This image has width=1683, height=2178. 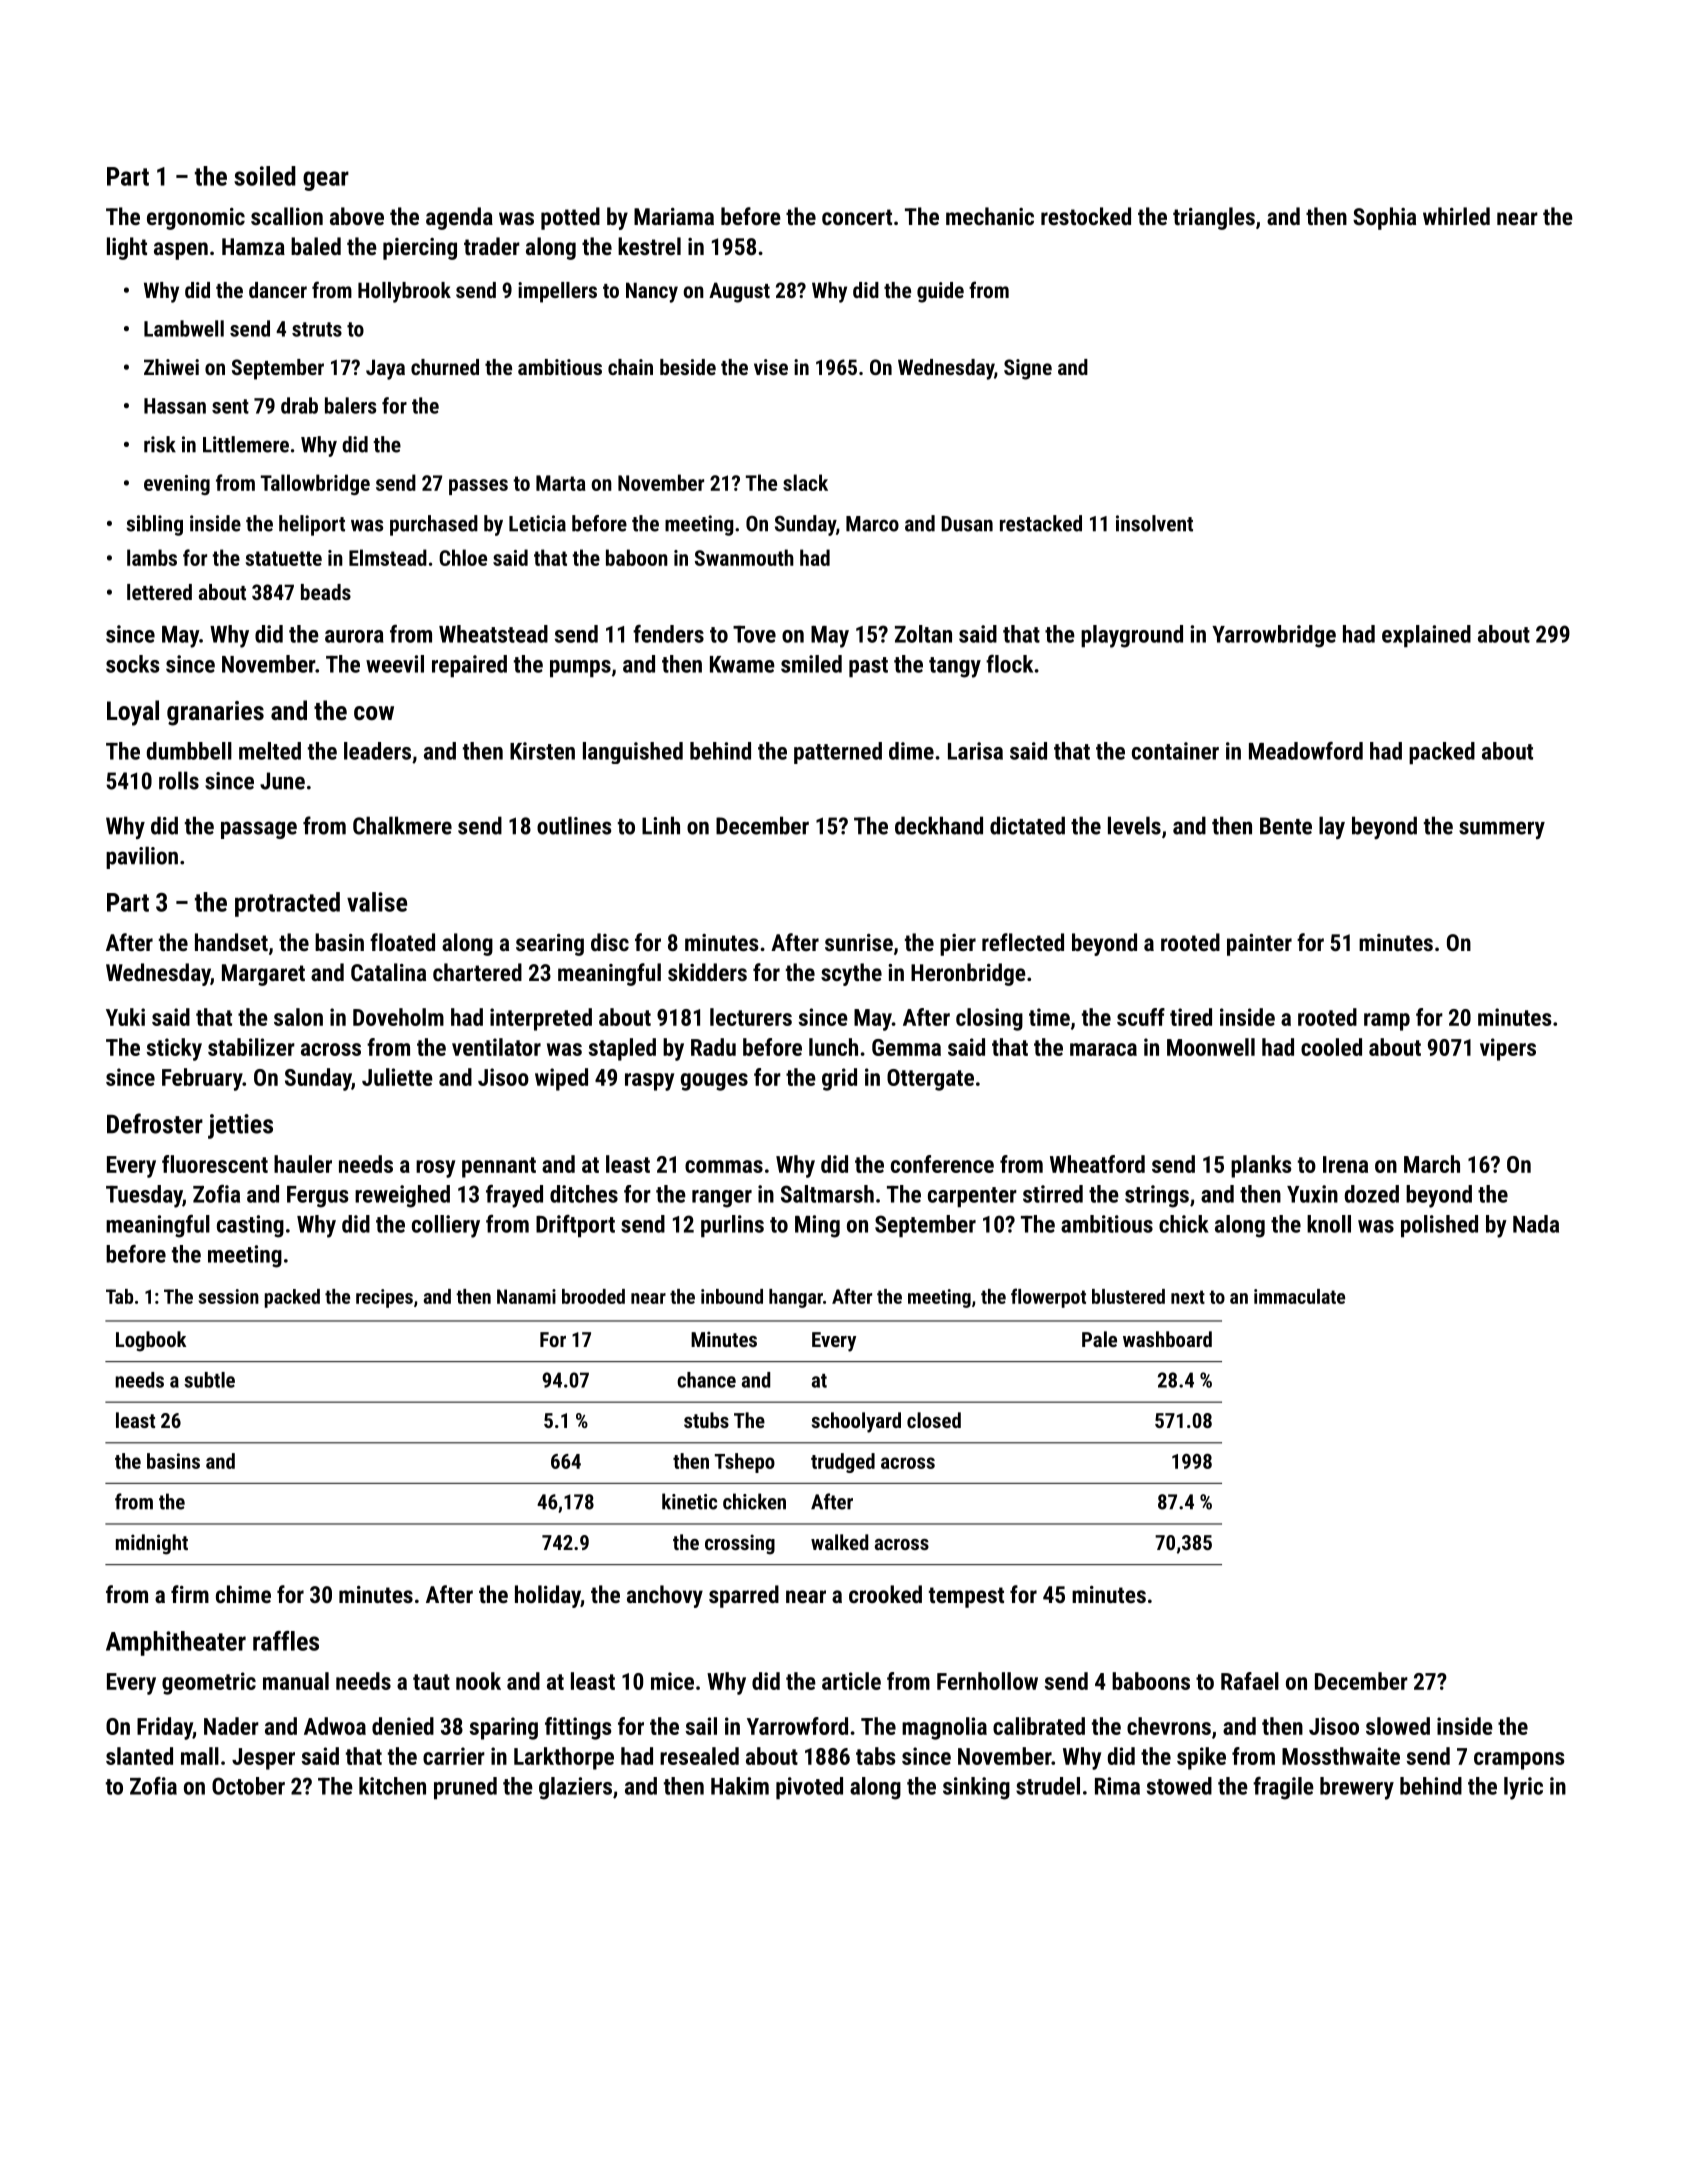 What do you see at coordinates (459, 218) in the image?
I see `agenda` at bounding box center [459, 218].
